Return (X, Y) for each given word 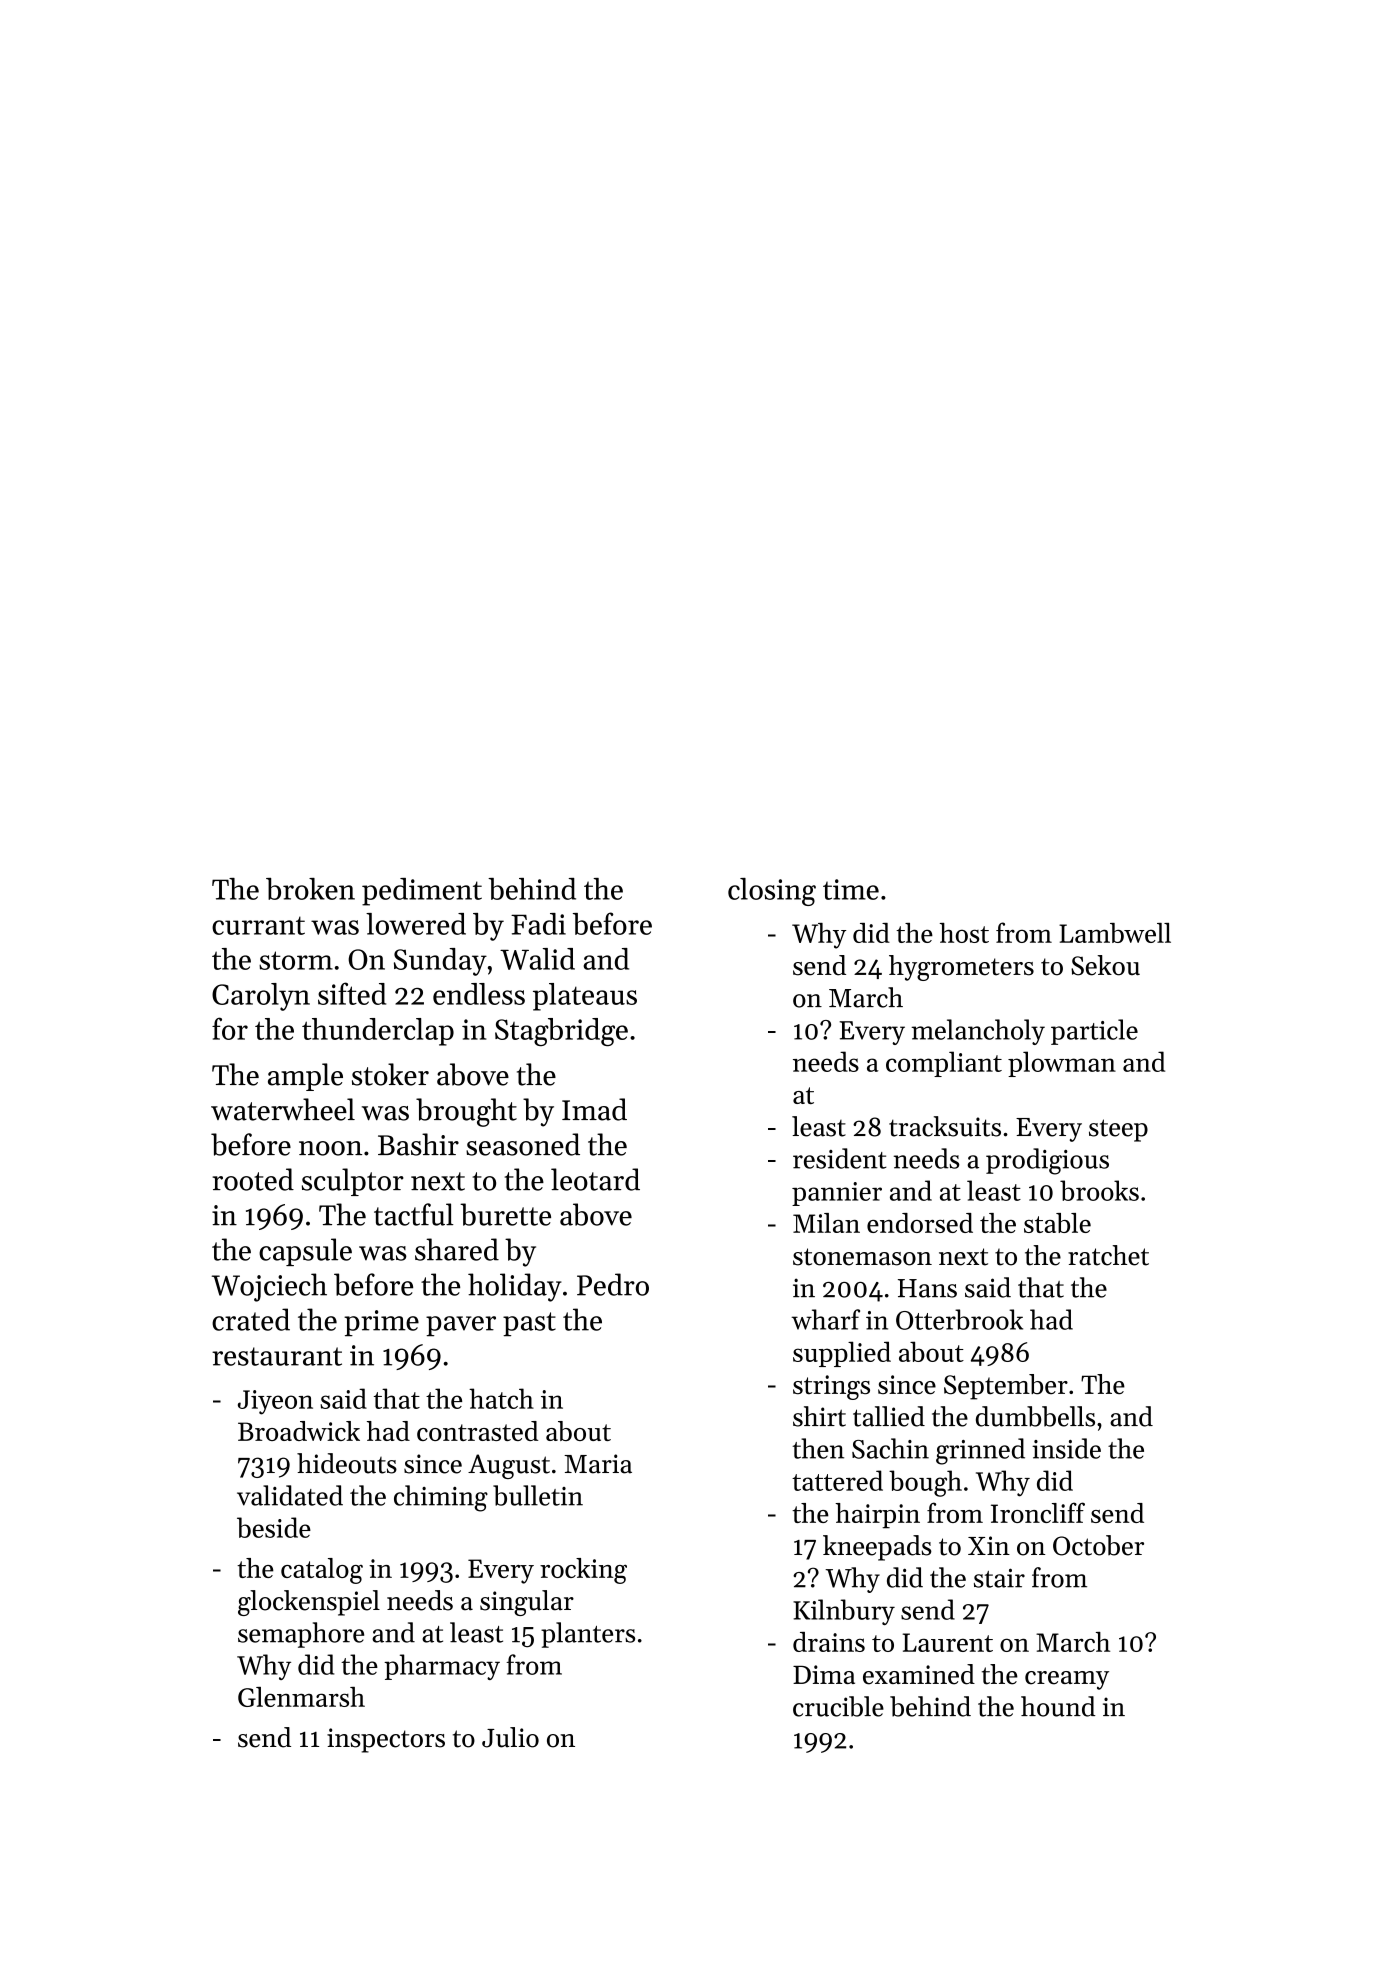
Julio (510, 1737)
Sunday (440, 962)
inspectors (386, 1740)
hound (1058, 1706)
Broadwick (299, 1431)
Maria (598, 1464)
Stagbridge (561, 1032)
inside (1066, 1448)
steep (1118, 1130)
